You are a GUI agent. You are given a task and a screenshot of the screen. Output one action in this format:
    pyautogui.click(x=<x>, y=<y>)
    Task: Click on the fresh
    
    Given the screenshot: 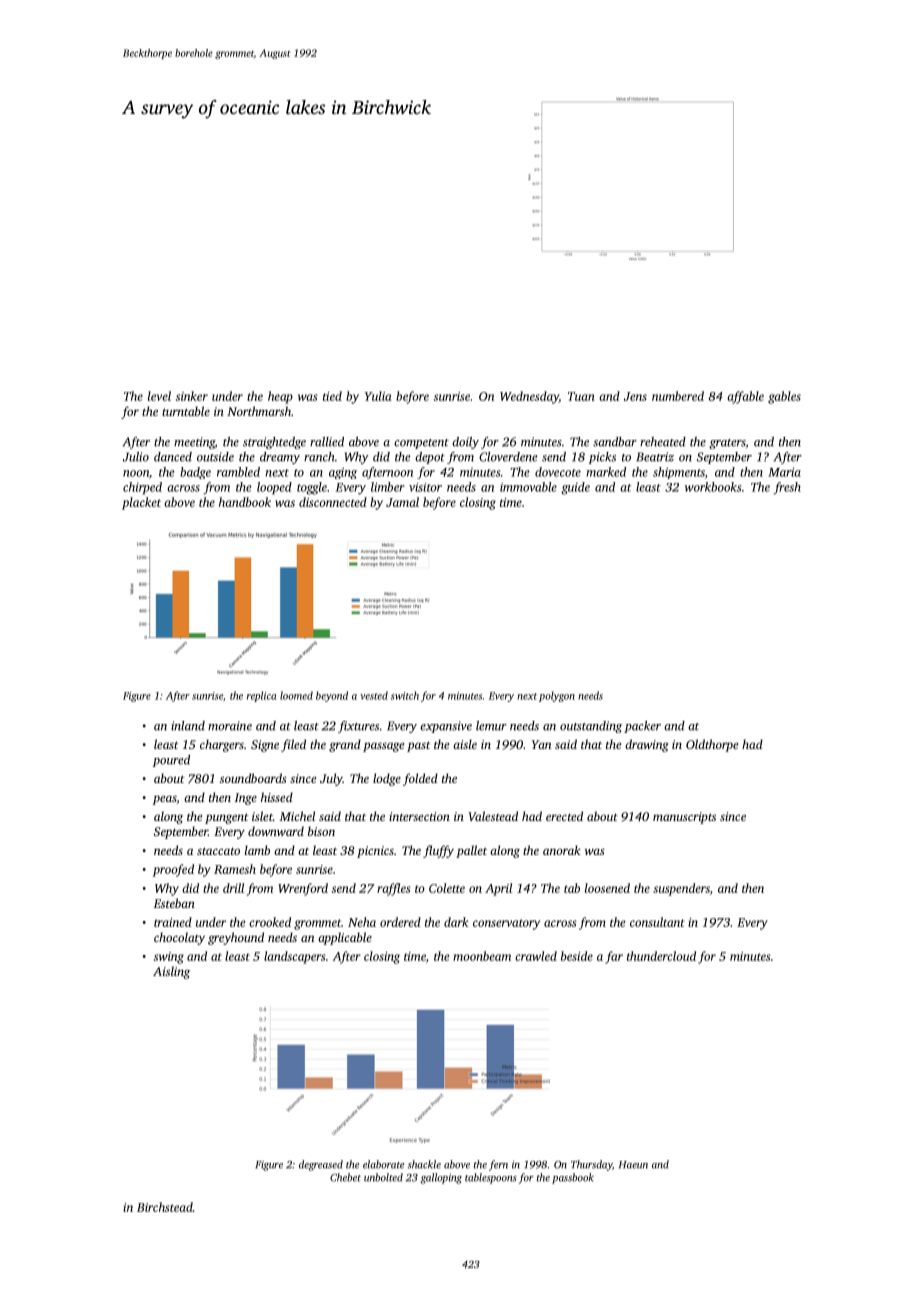 What is the action you would take?
    pyautogui.click(x=787, y=488)
